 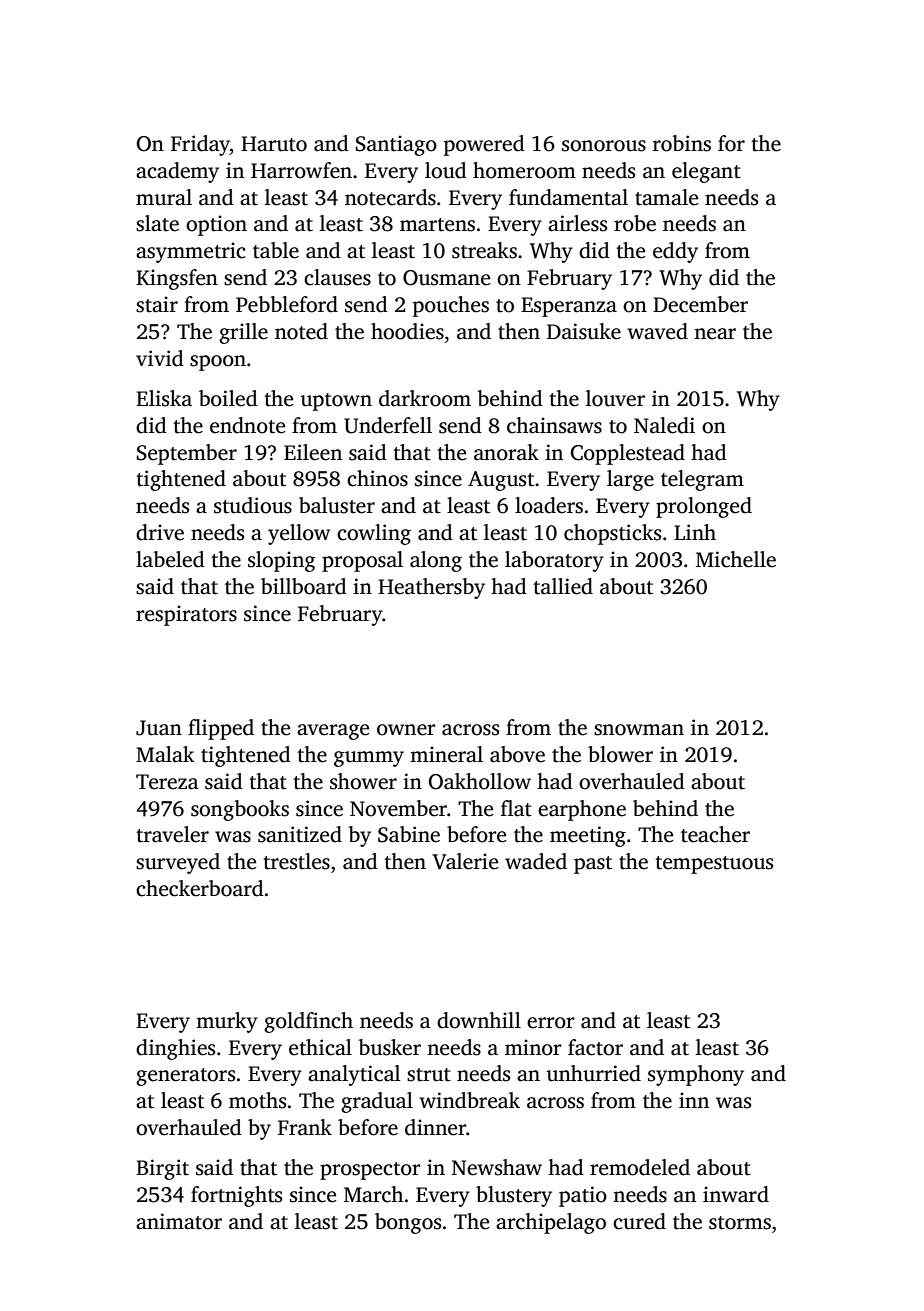 I want to click on moths, so click(x=257, y=1100).
